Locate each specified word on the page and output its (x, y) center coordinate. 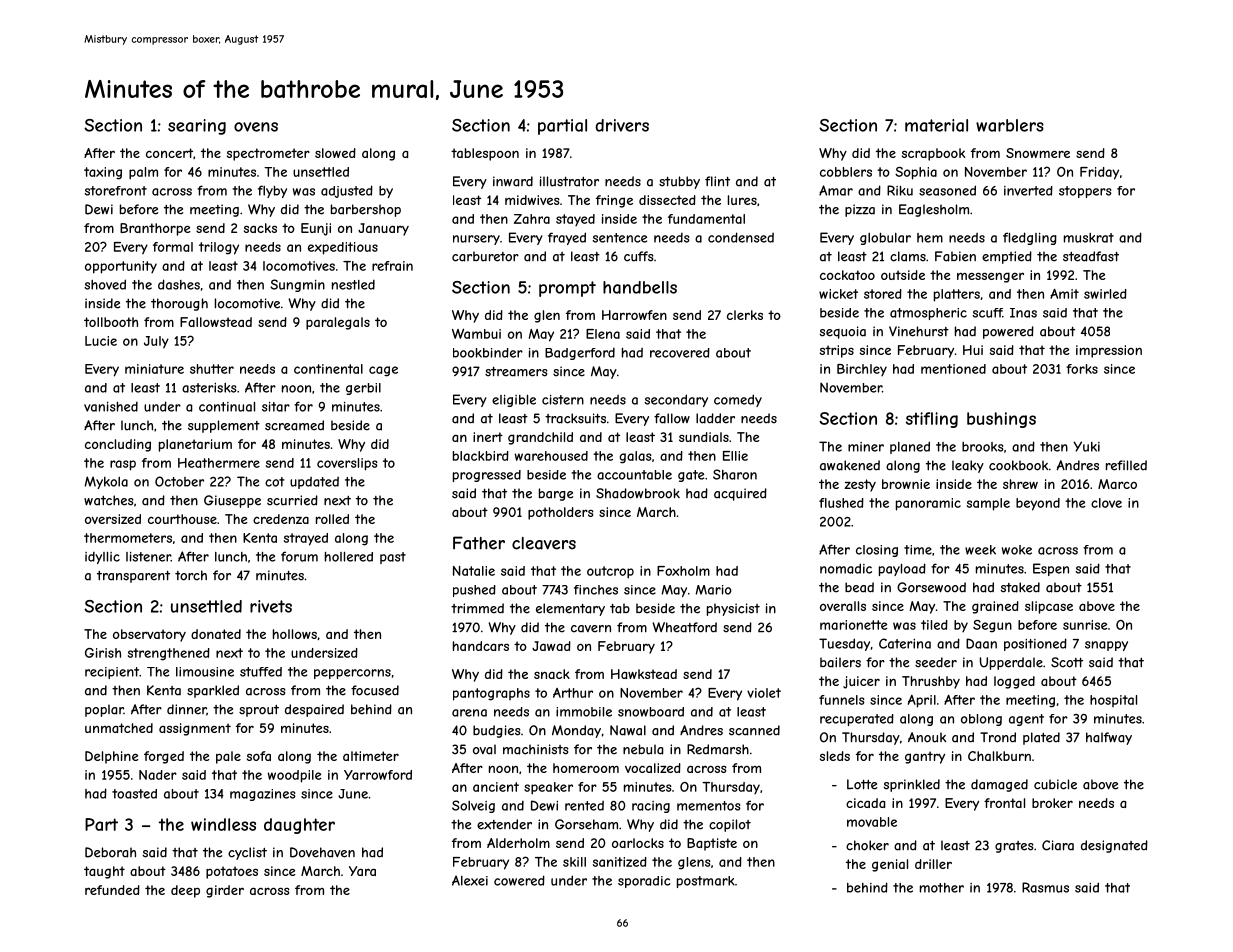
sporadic (644, 882)
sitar (276, 407)
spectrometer (268, 154)
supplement (224, 426)
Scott (1067, 662)
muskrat (1089, 238)
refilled (1126, 465)
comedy (738, 400)
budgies (497, 731)
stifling (932, 420)
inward (513, 181)
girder (225, 891)
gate (691, 476)
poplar (104, 710)
